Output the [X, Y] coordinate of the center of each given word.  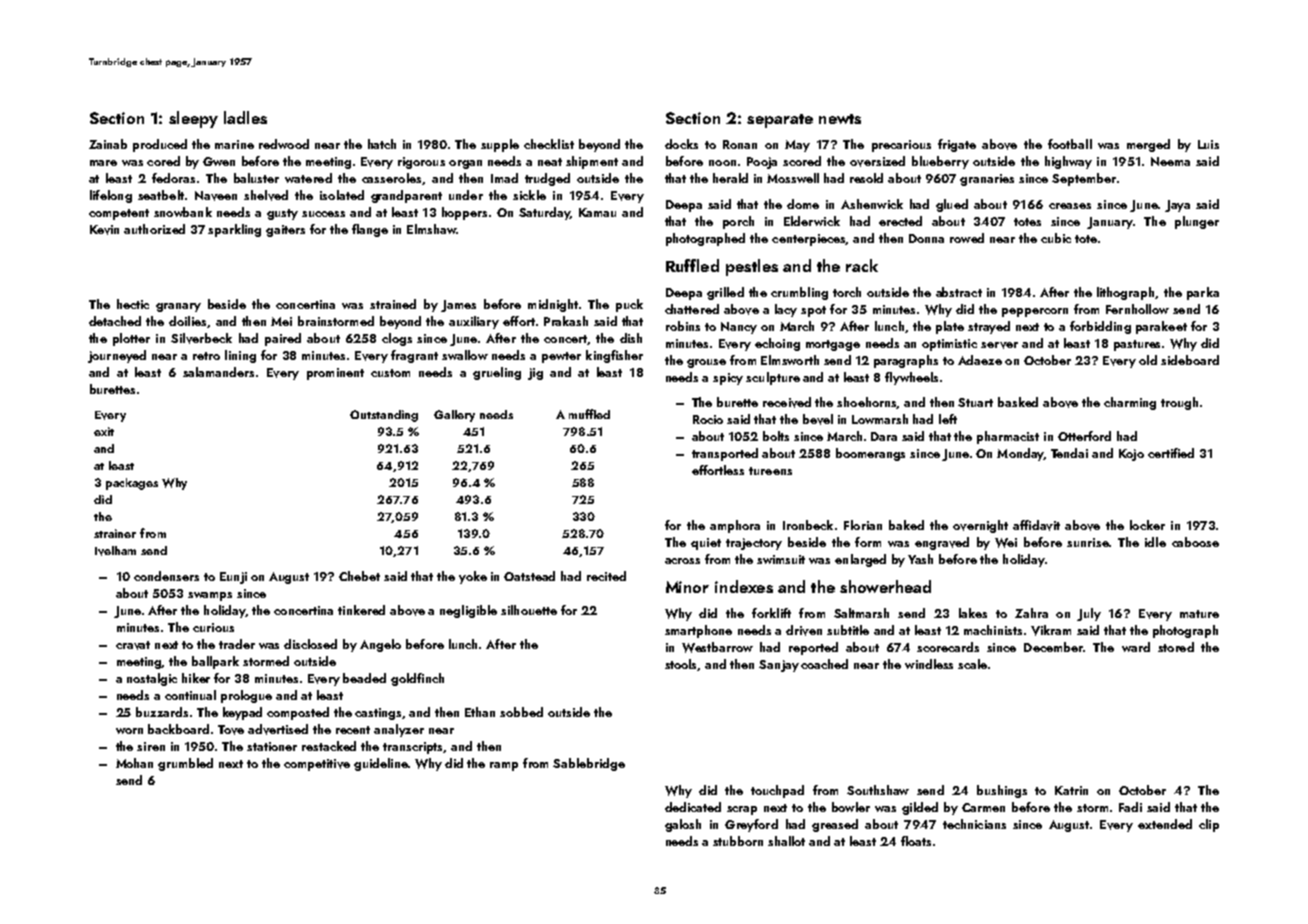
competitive [317, 765]
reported [813, 648]
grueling [497, 373]
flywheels [911, 378]
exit [104, 431]
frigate [957, 145]
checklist [549, 144]
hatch [382, 144]
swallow [465, 355]
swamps [210, 596]
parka [1203, 293]
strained [393, 304]
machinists [993, 630]
